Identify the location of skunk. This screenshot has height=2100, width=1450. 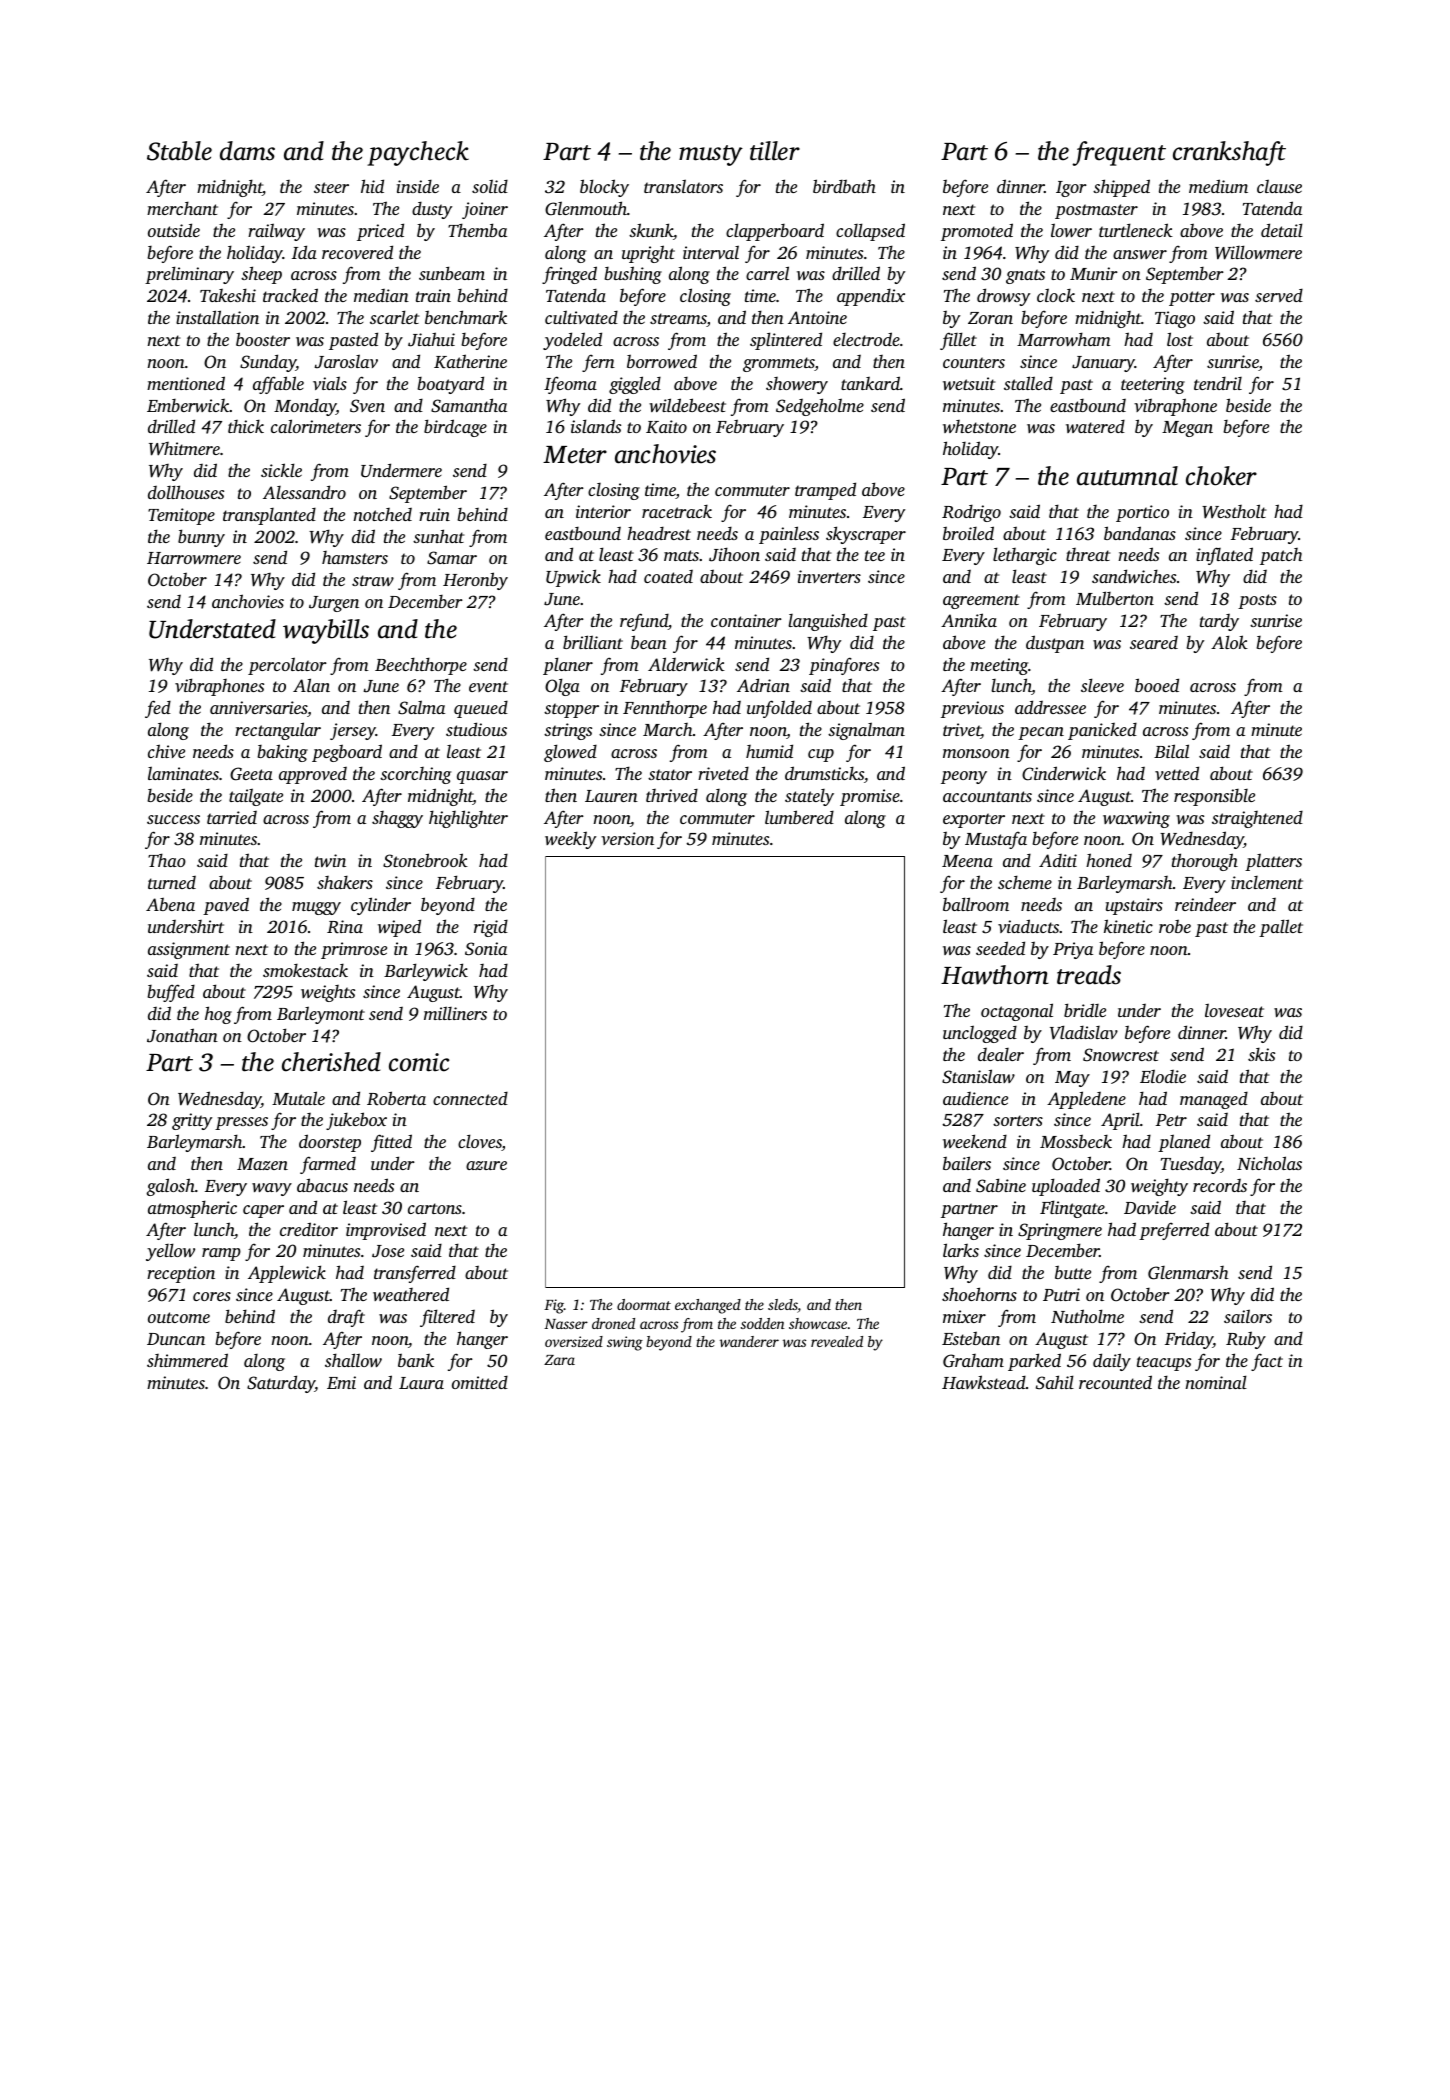
(651, 230).
